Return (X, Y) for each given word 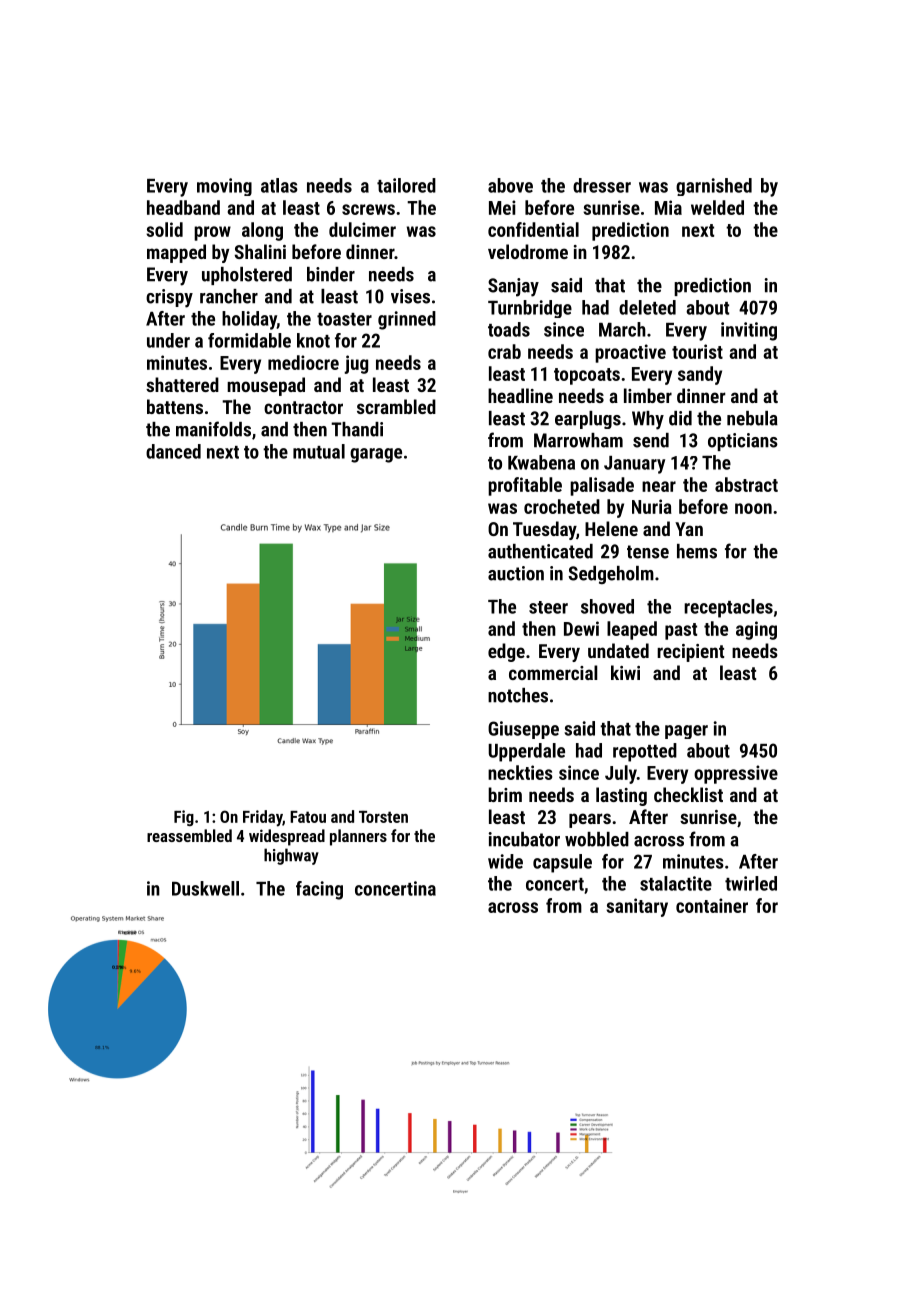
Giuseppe (523, 730)
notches (518, 695)
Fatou (308, 817)
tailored (406, 185)
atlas (279, 185)
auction (516, 573)
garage (376, 455)
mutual (319, 451)
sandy (700, 375)
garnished (714, 187)
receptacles (728, 608)
